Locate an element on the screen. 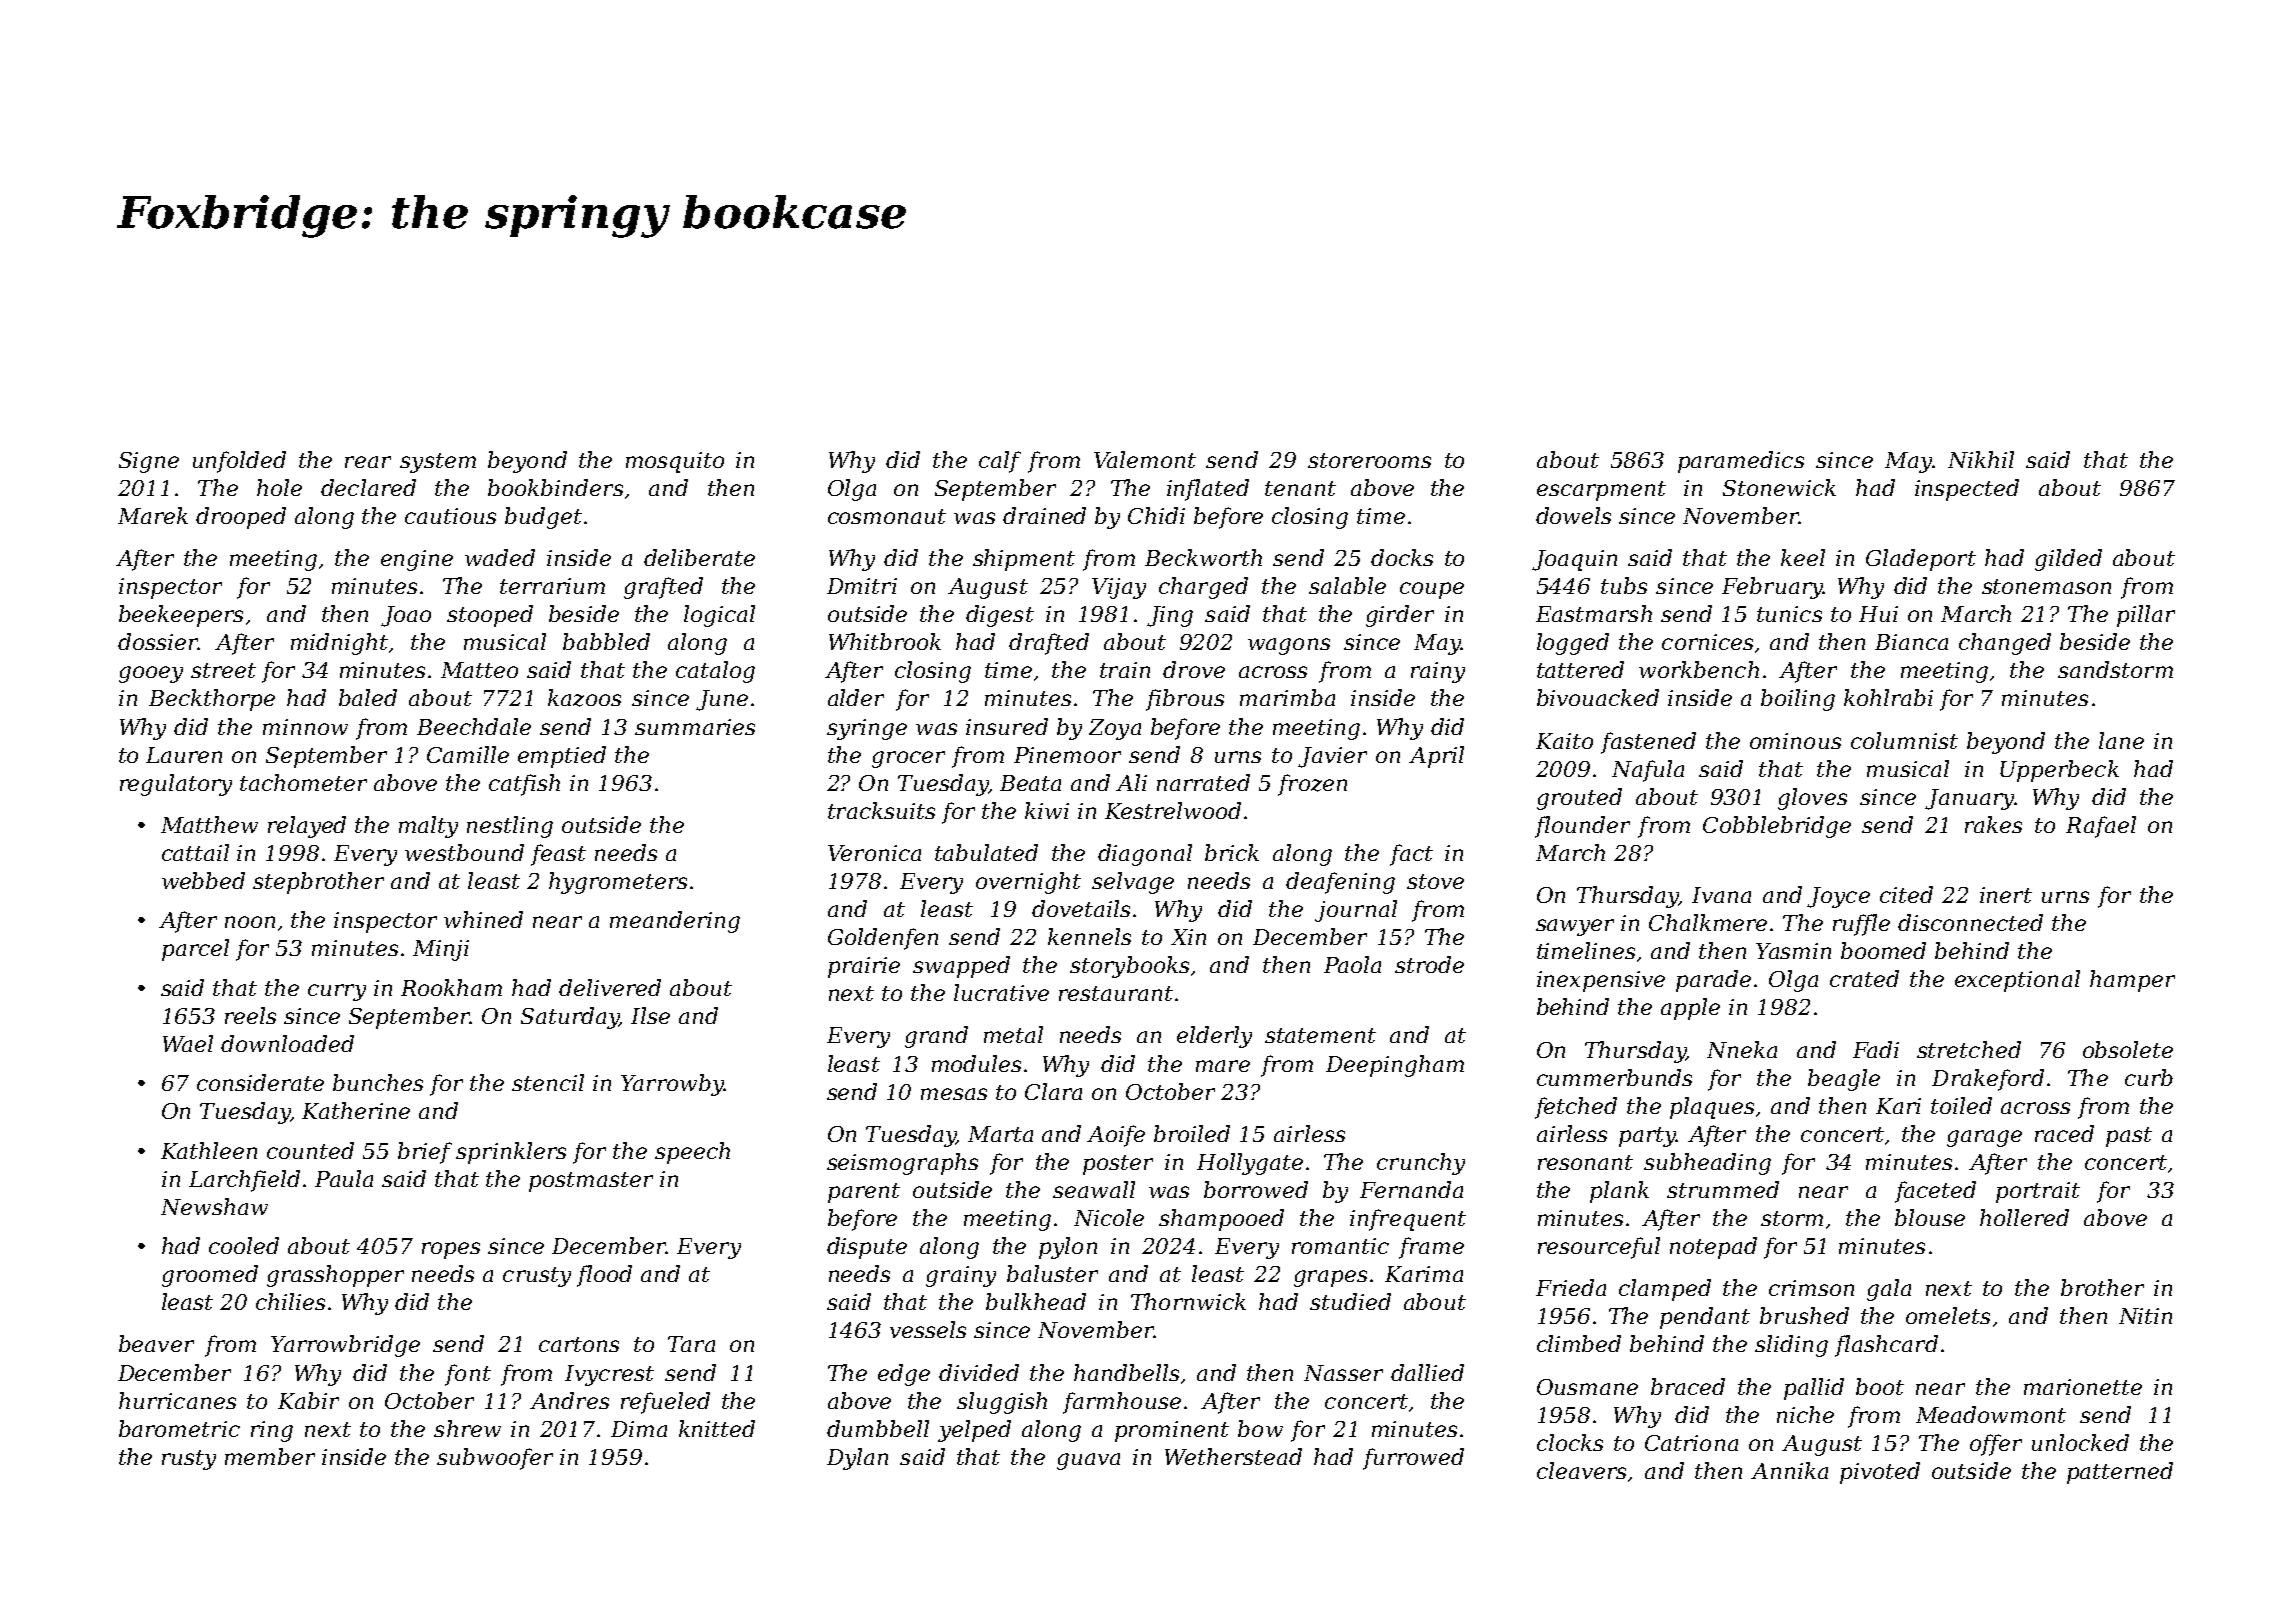 Image resolution: width=2292 pixels, height=1620 pixels. tunics is located at coordinates (1789, 614).
